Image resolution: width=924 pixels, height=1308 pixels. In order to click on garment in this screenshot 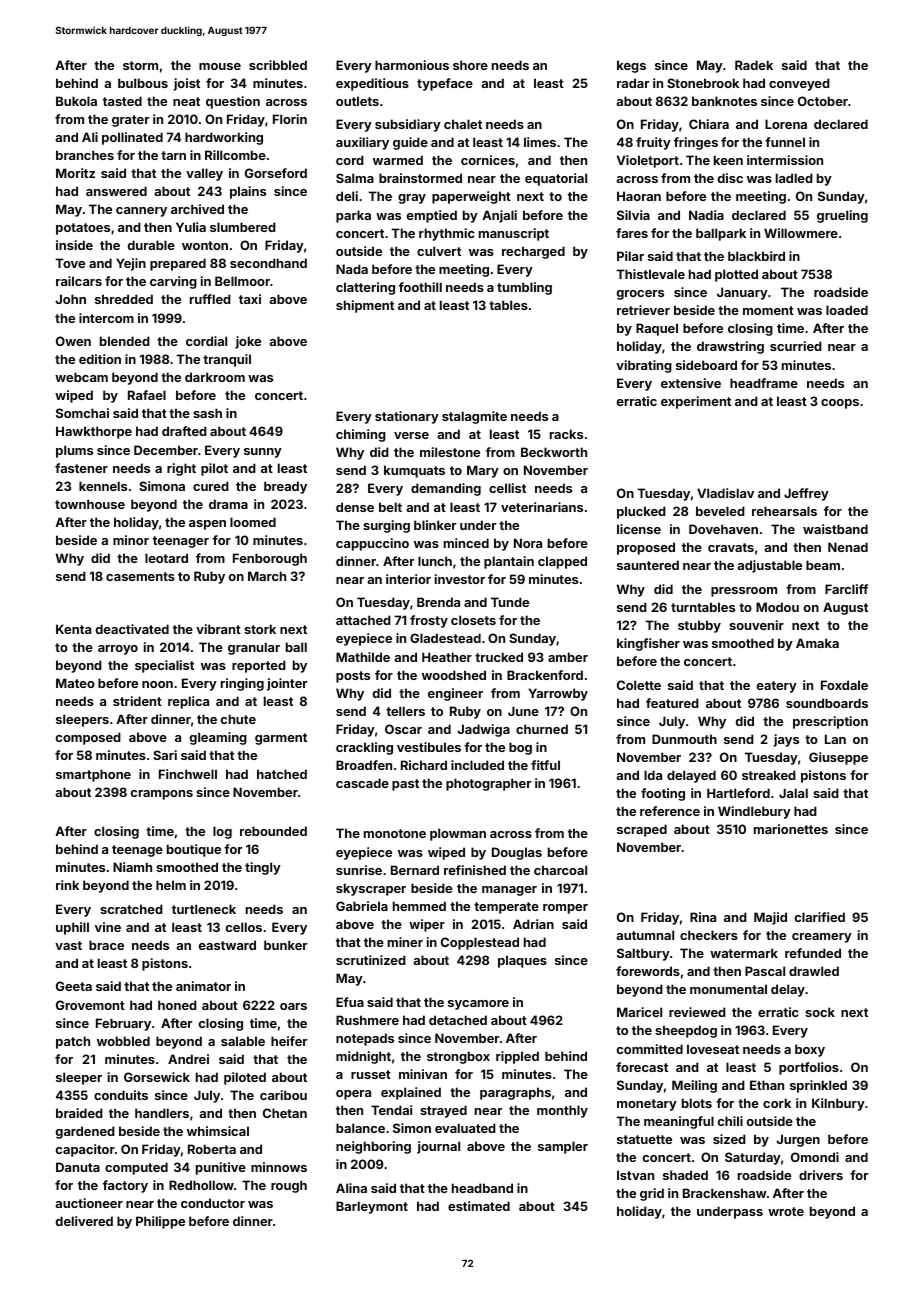, I will do `click(281, 739)`.
